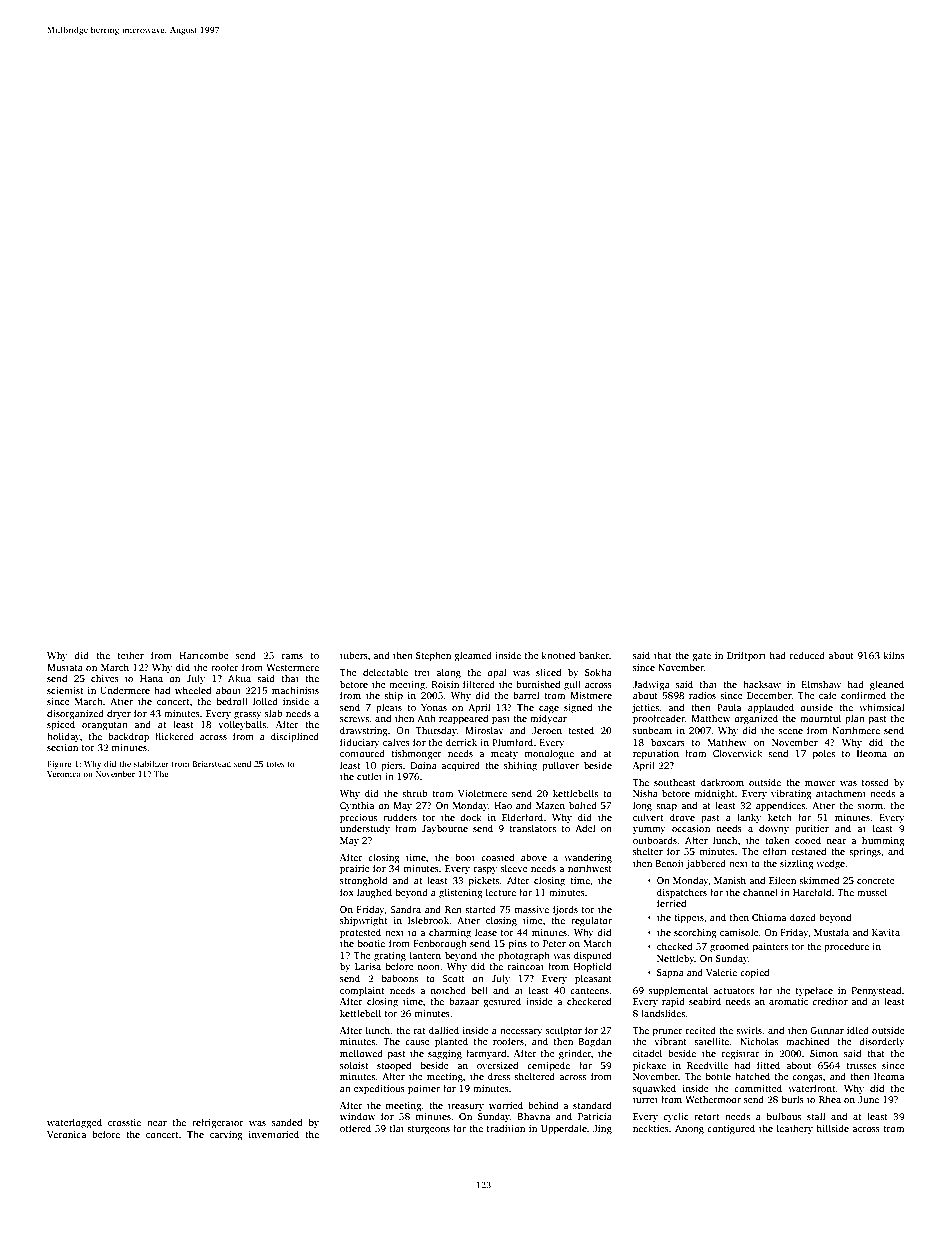  What do you see at coordinates (368, 966) in the screenshot?
I see `Larisa` at bounding box center [368, 966].
